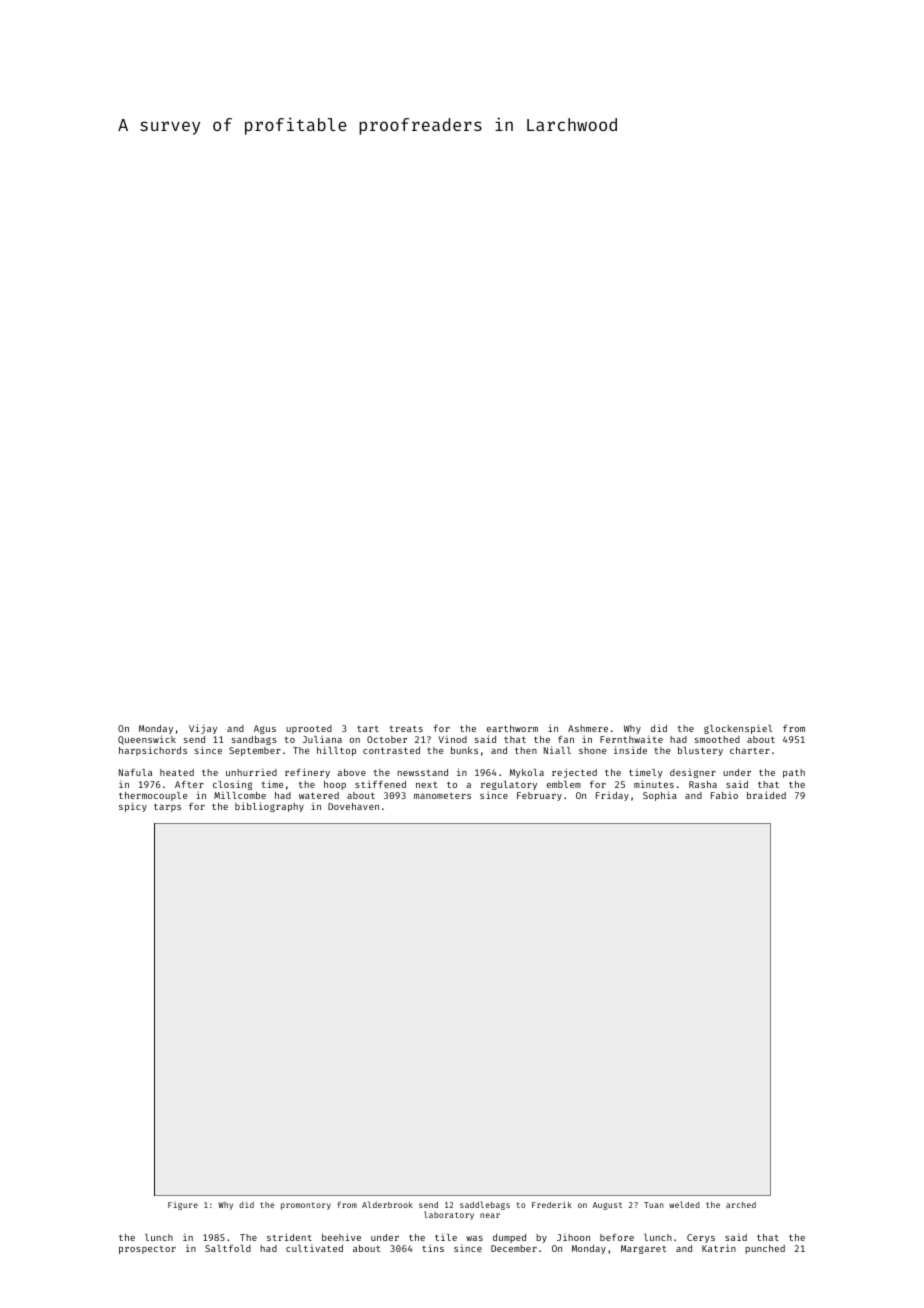 The image size is (924, 1308). Describe the element at coordinates (183, 1205) in the screenshot. I see `Figure` at that location.
